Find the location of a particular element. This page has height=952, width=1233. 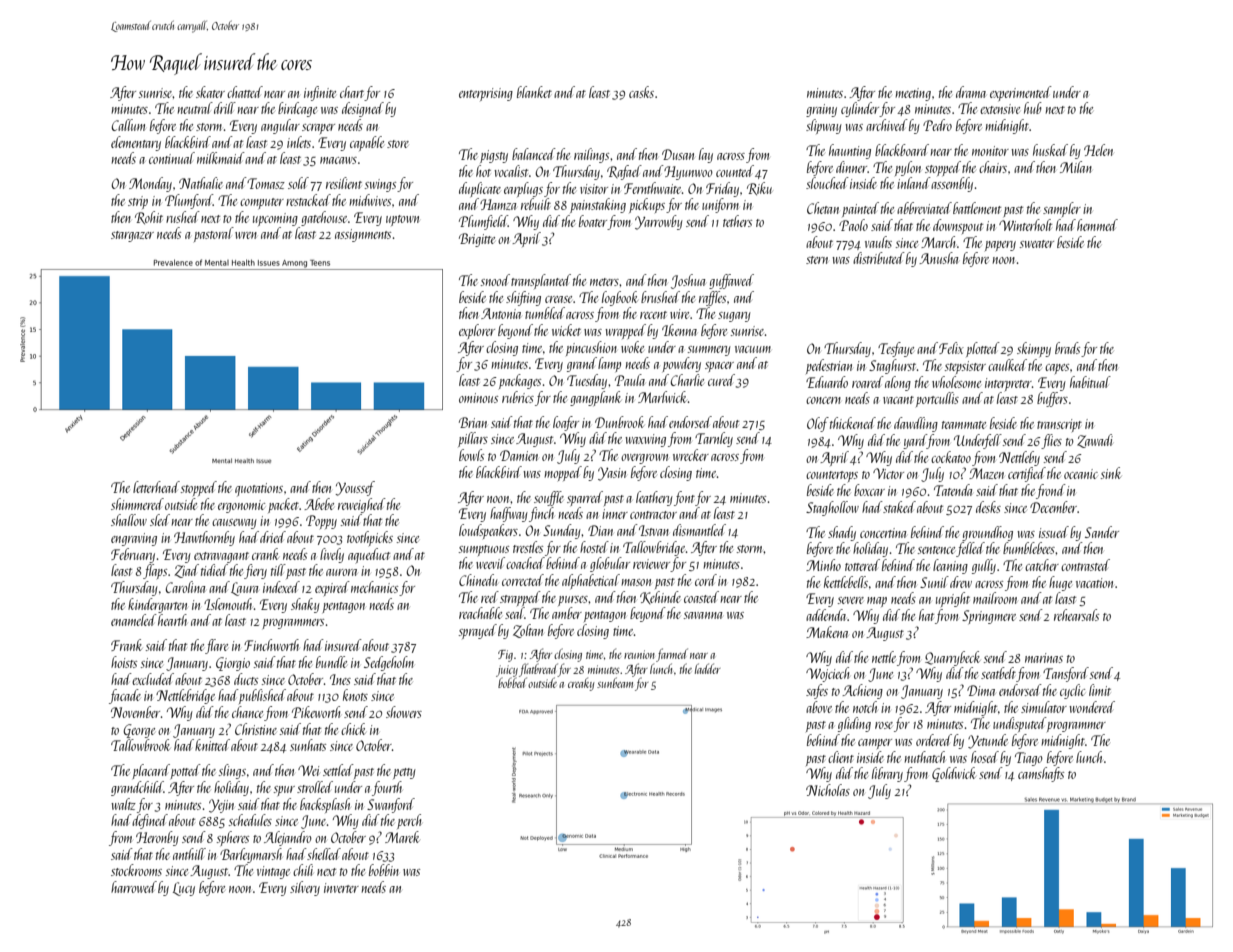

desks is located at coordinates (988, 507).
